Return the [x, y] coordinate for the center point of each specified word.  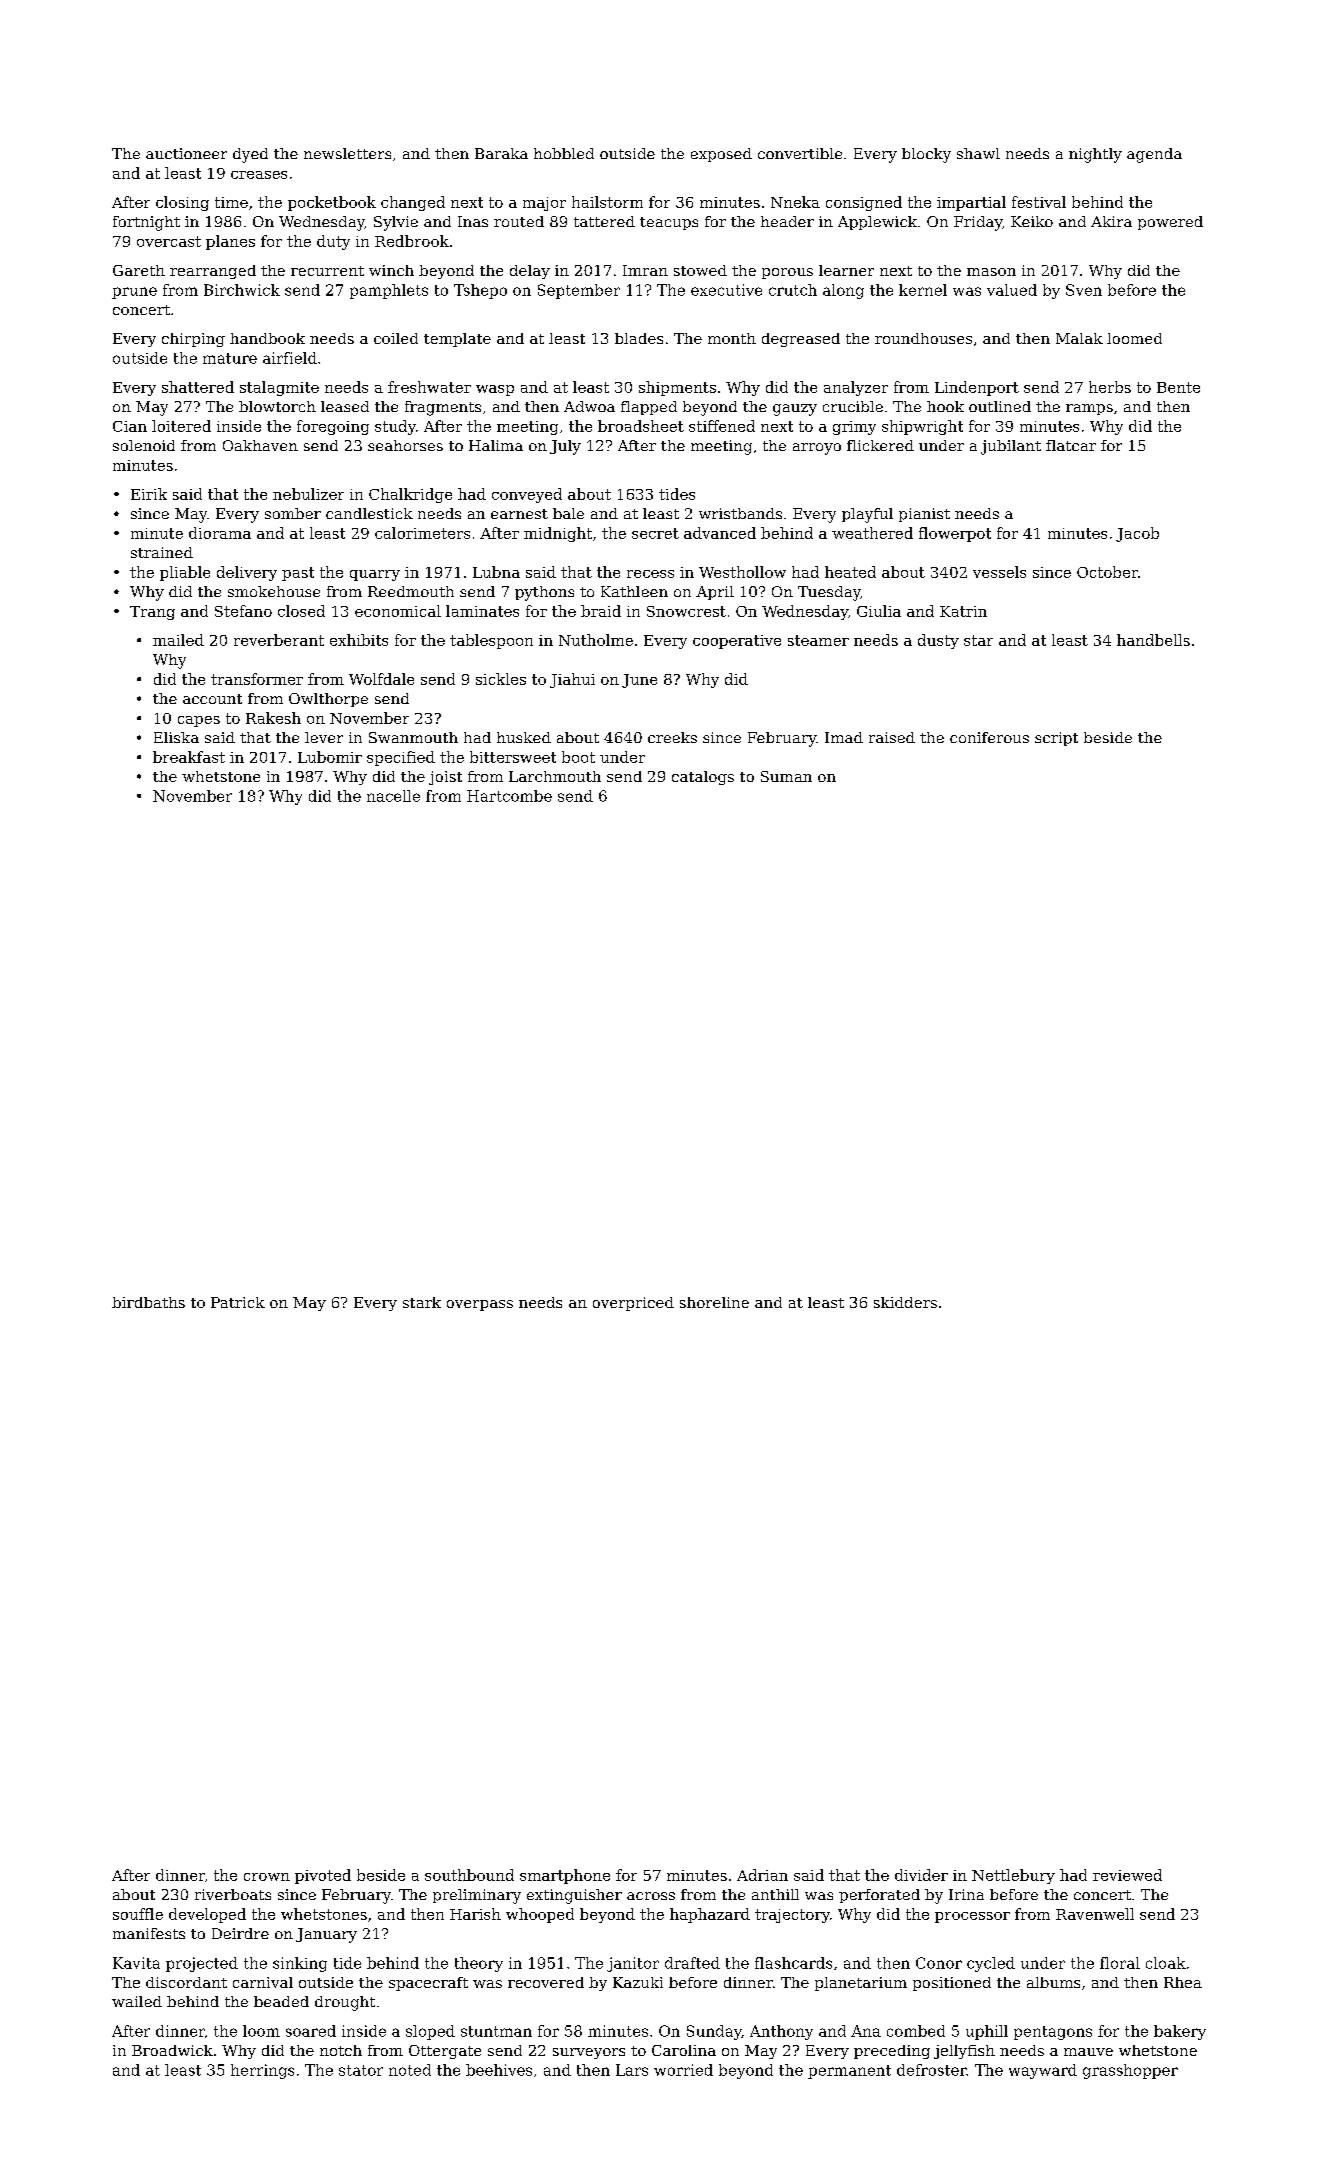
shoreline [714, 1302]
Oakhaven [260, 445]
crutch [793, 290]
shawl [978, 153]
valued [1012, 290]
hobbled [564, 153]
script [1056, 739]
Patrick [238, 1302]
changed [413, 203]
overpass [480, 1305]
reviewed [1127, 1875]
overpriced [633, 1304]
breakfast [189, 757]
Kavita [136, 1963]
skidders [905, 1302]
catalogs [703, 778]
